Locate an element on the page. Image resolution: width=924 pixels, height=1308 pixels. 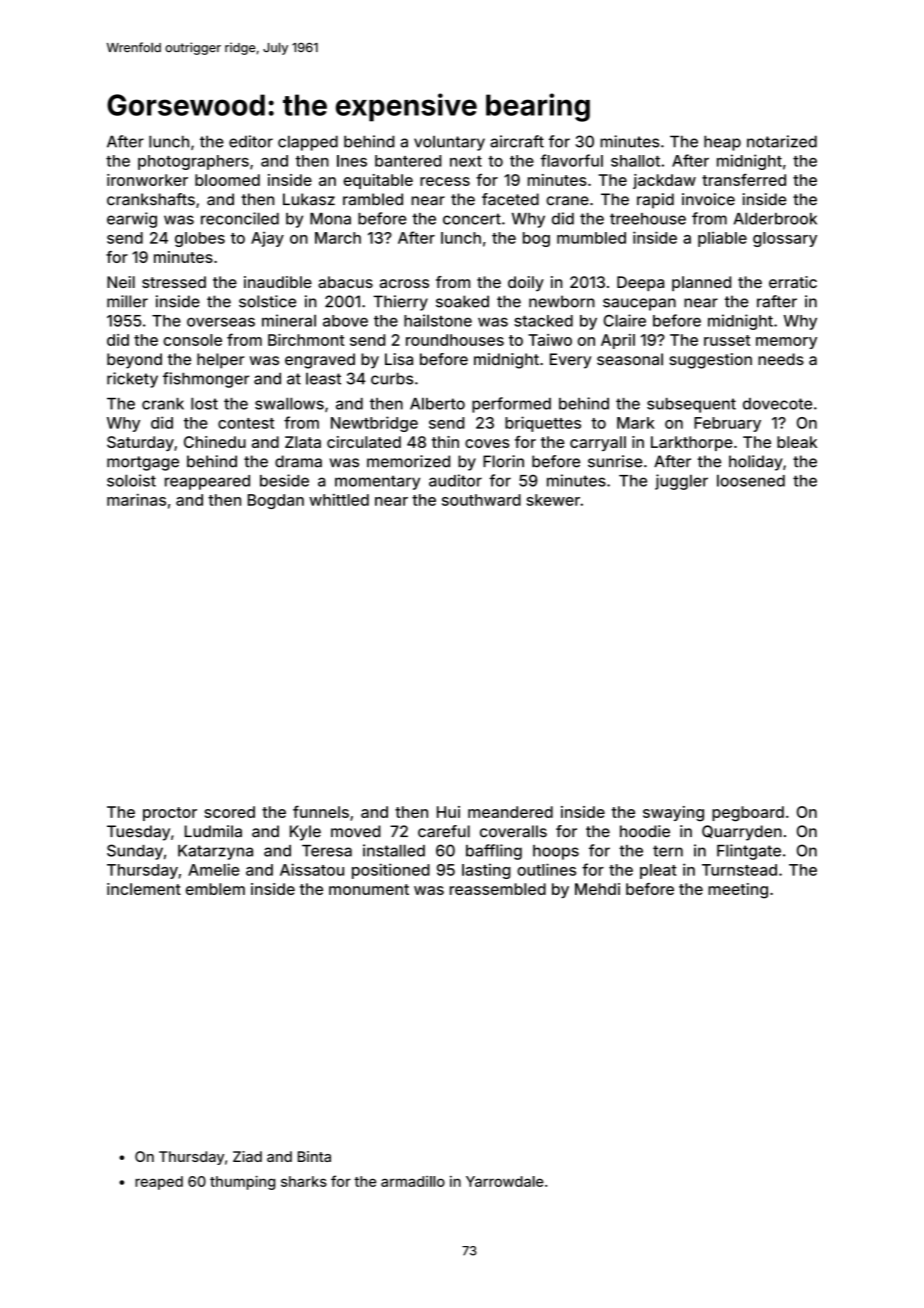
proctor is located at coordinates (170, 814).
